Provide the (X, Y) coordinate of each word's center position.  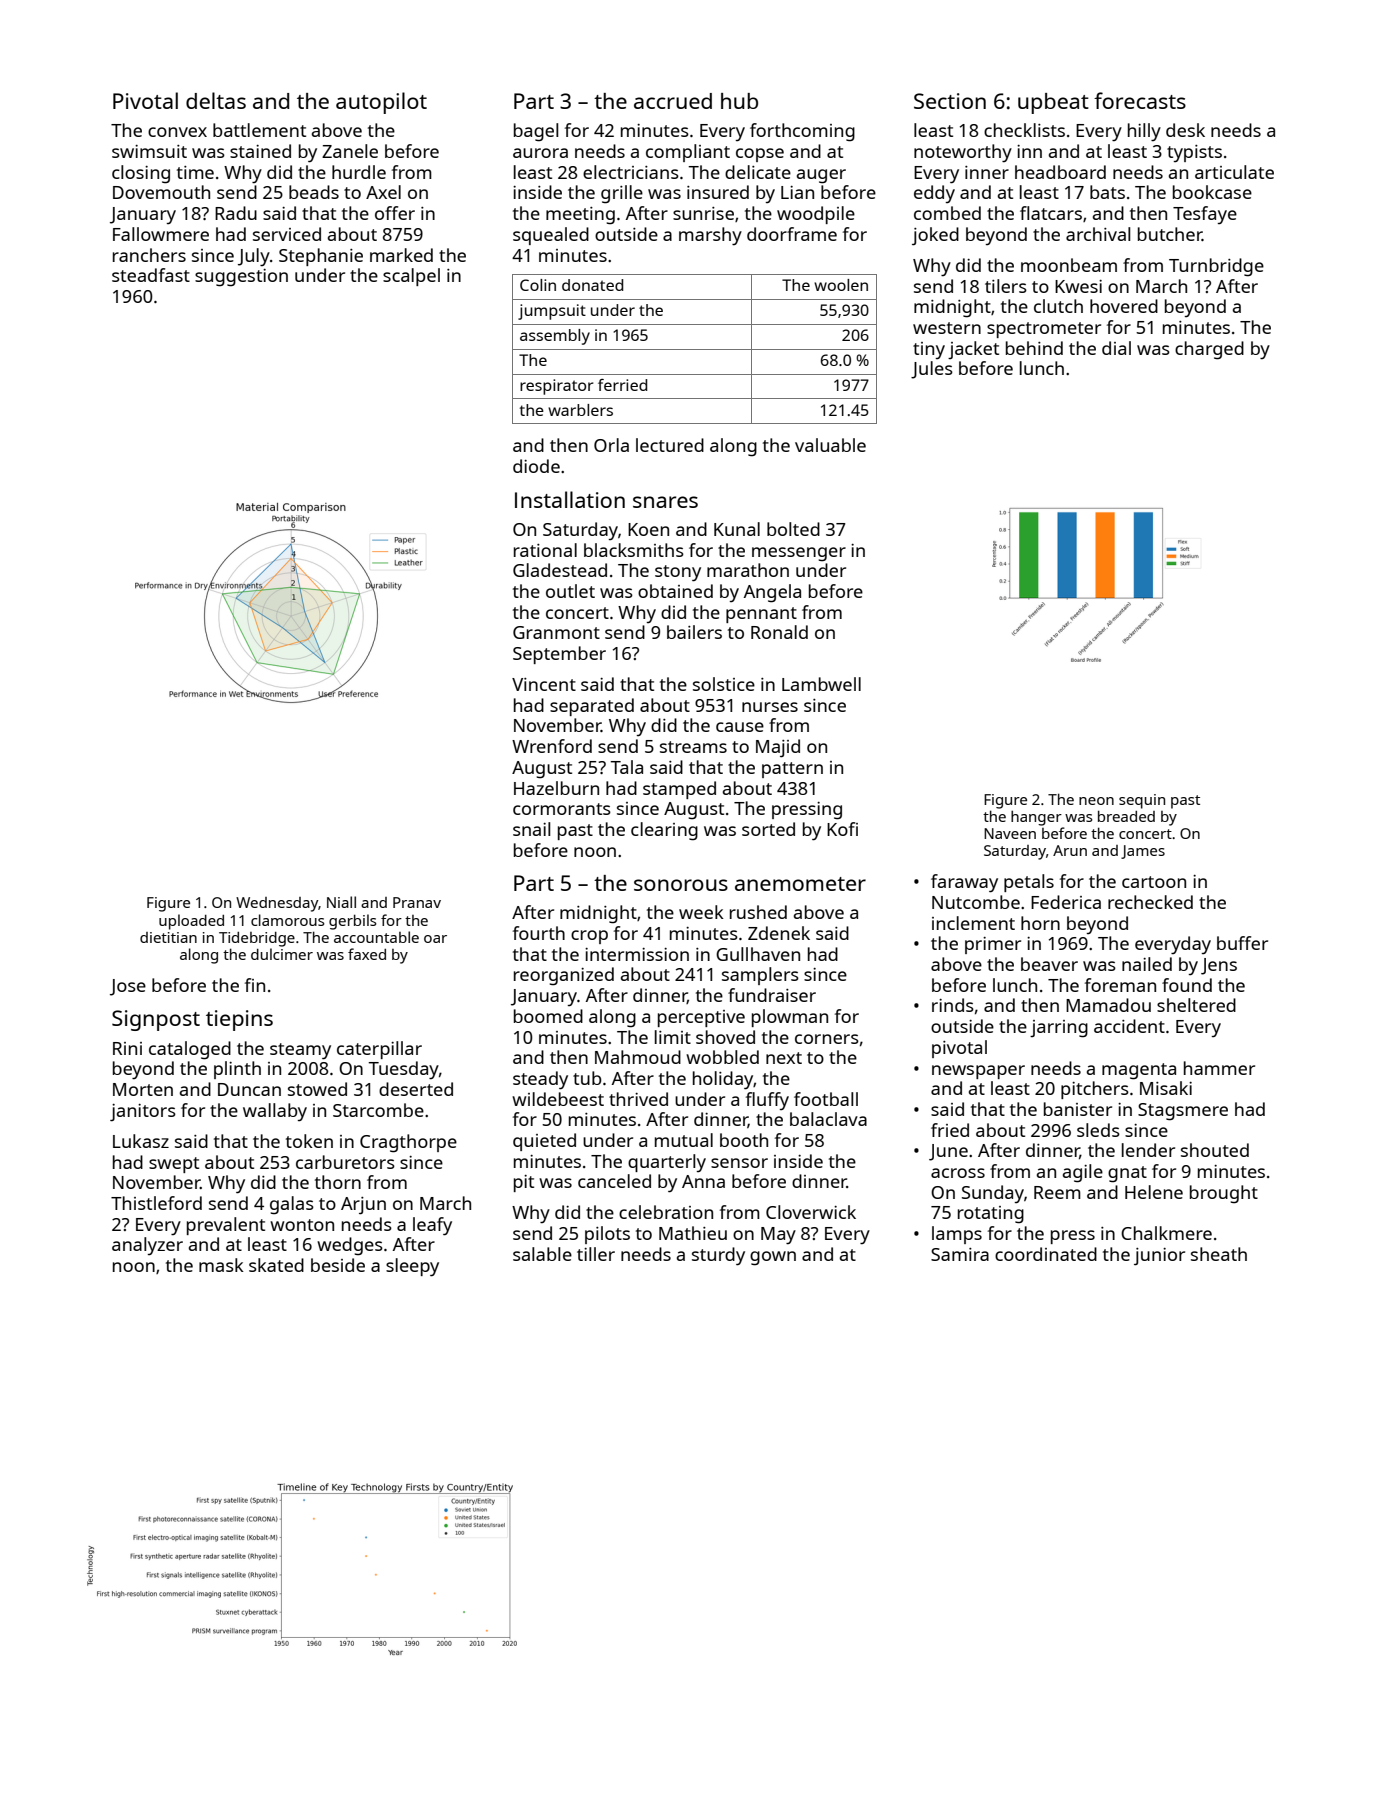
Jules (932, 370)
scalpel (411, 277)
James (1143, 852)
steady (540, 1080)
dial (1116, 348)
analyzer (147, 1246)
